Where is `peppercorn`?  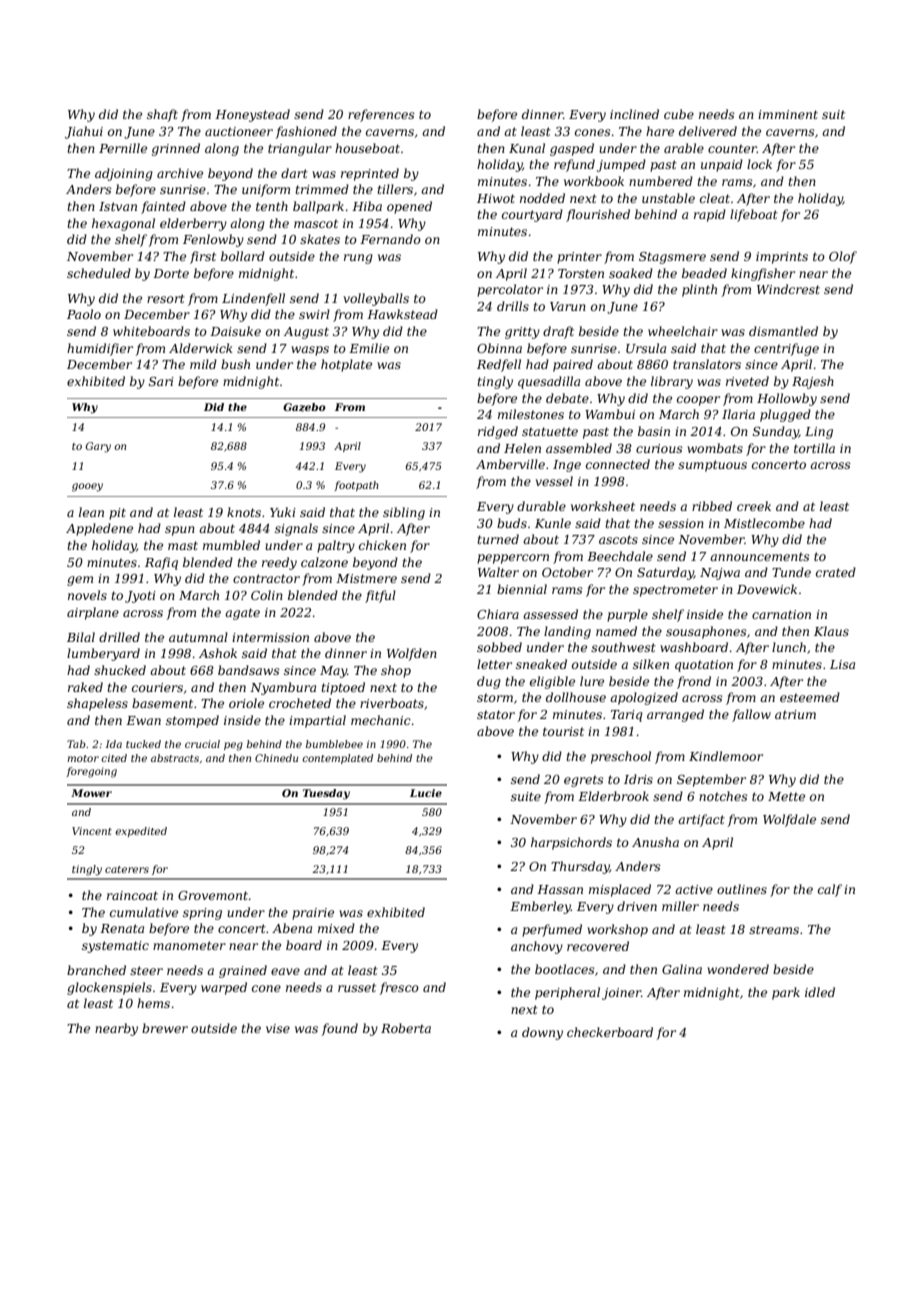
peppercorn is located at coordinates (513, 559).
